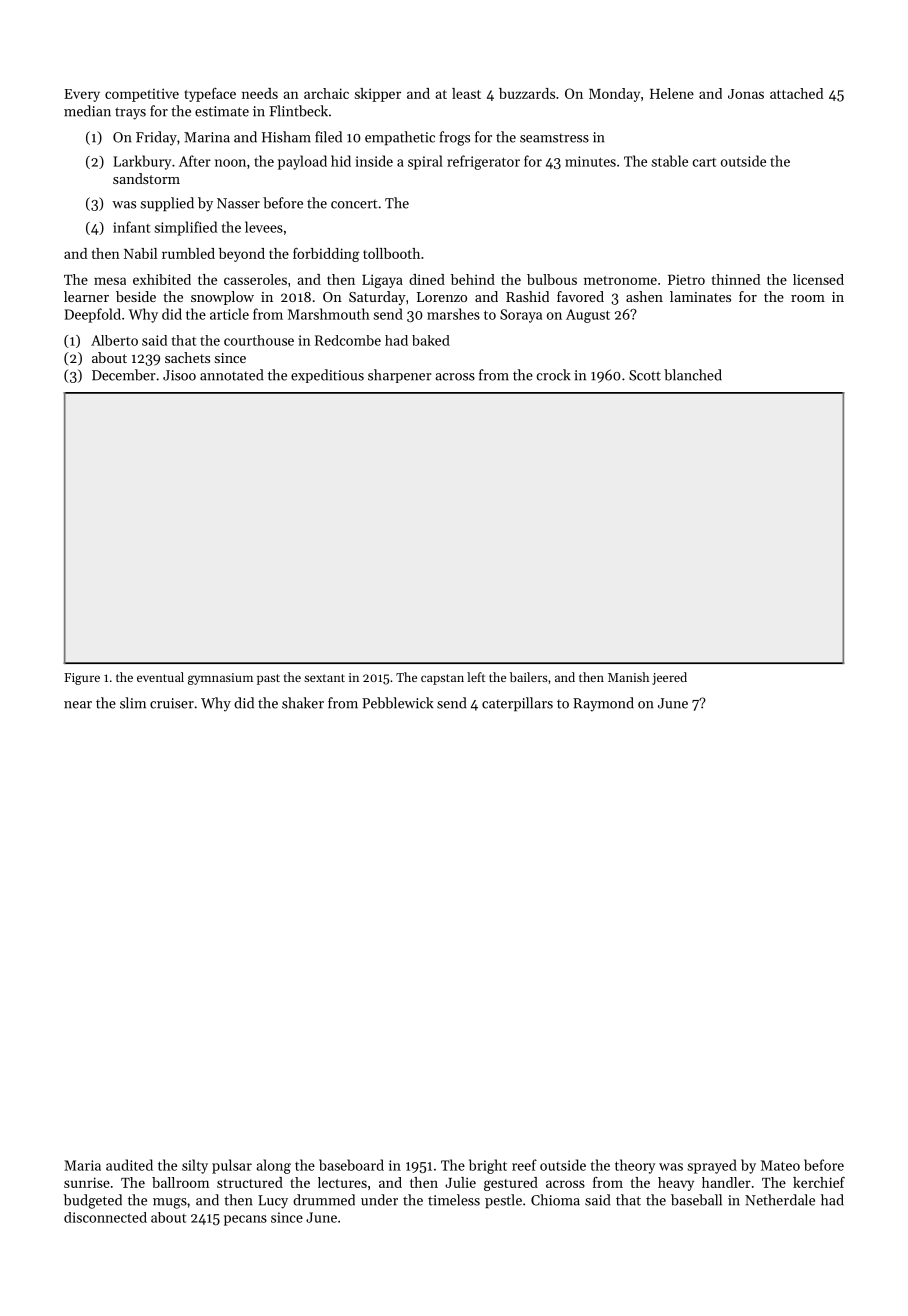  Describe the element at coordinates (105, 1217) in the image. I see `disconnected` at that location.
